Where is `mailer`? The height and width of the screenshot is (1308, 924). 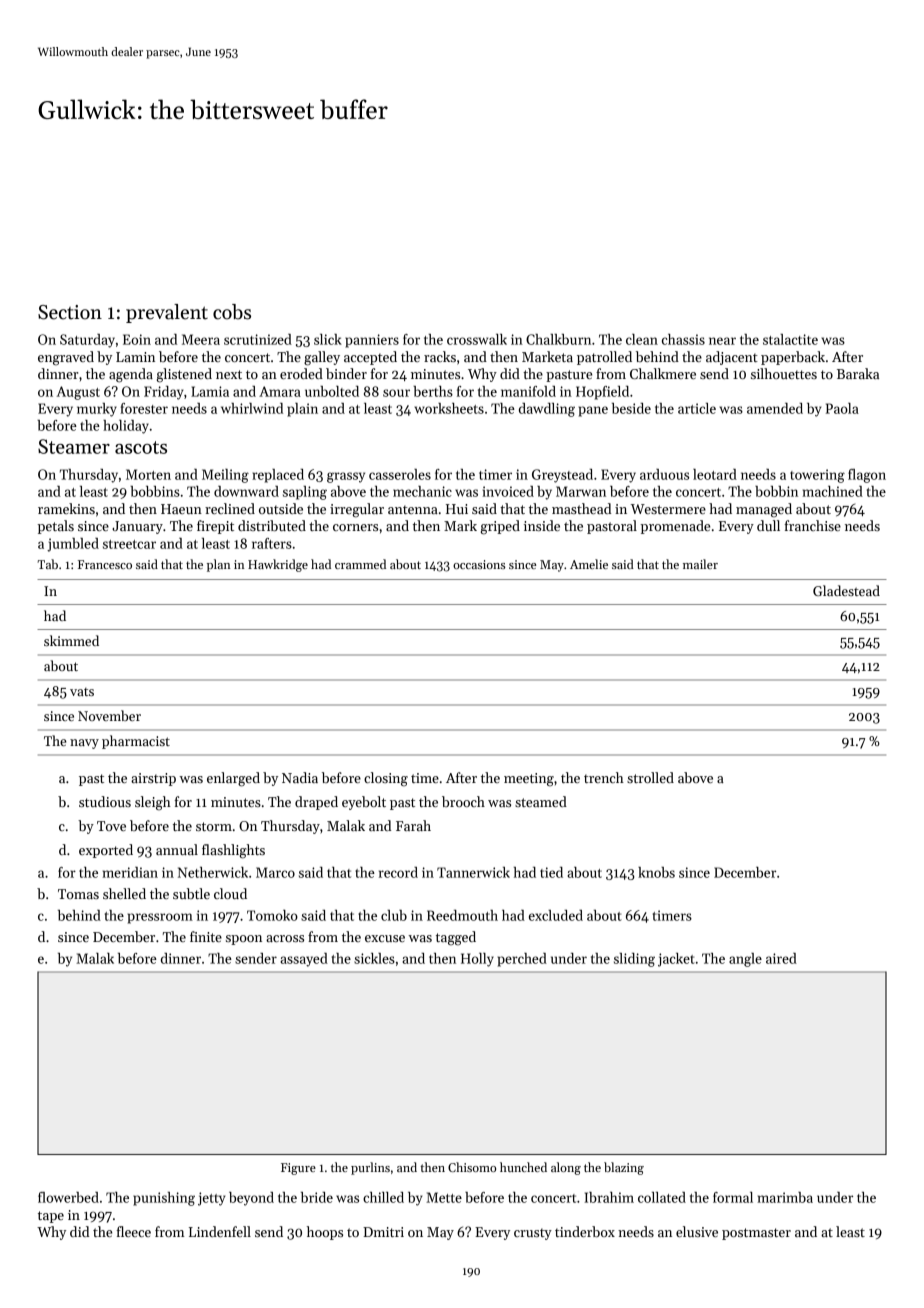 mailer is located at coordinates (700, 564).
